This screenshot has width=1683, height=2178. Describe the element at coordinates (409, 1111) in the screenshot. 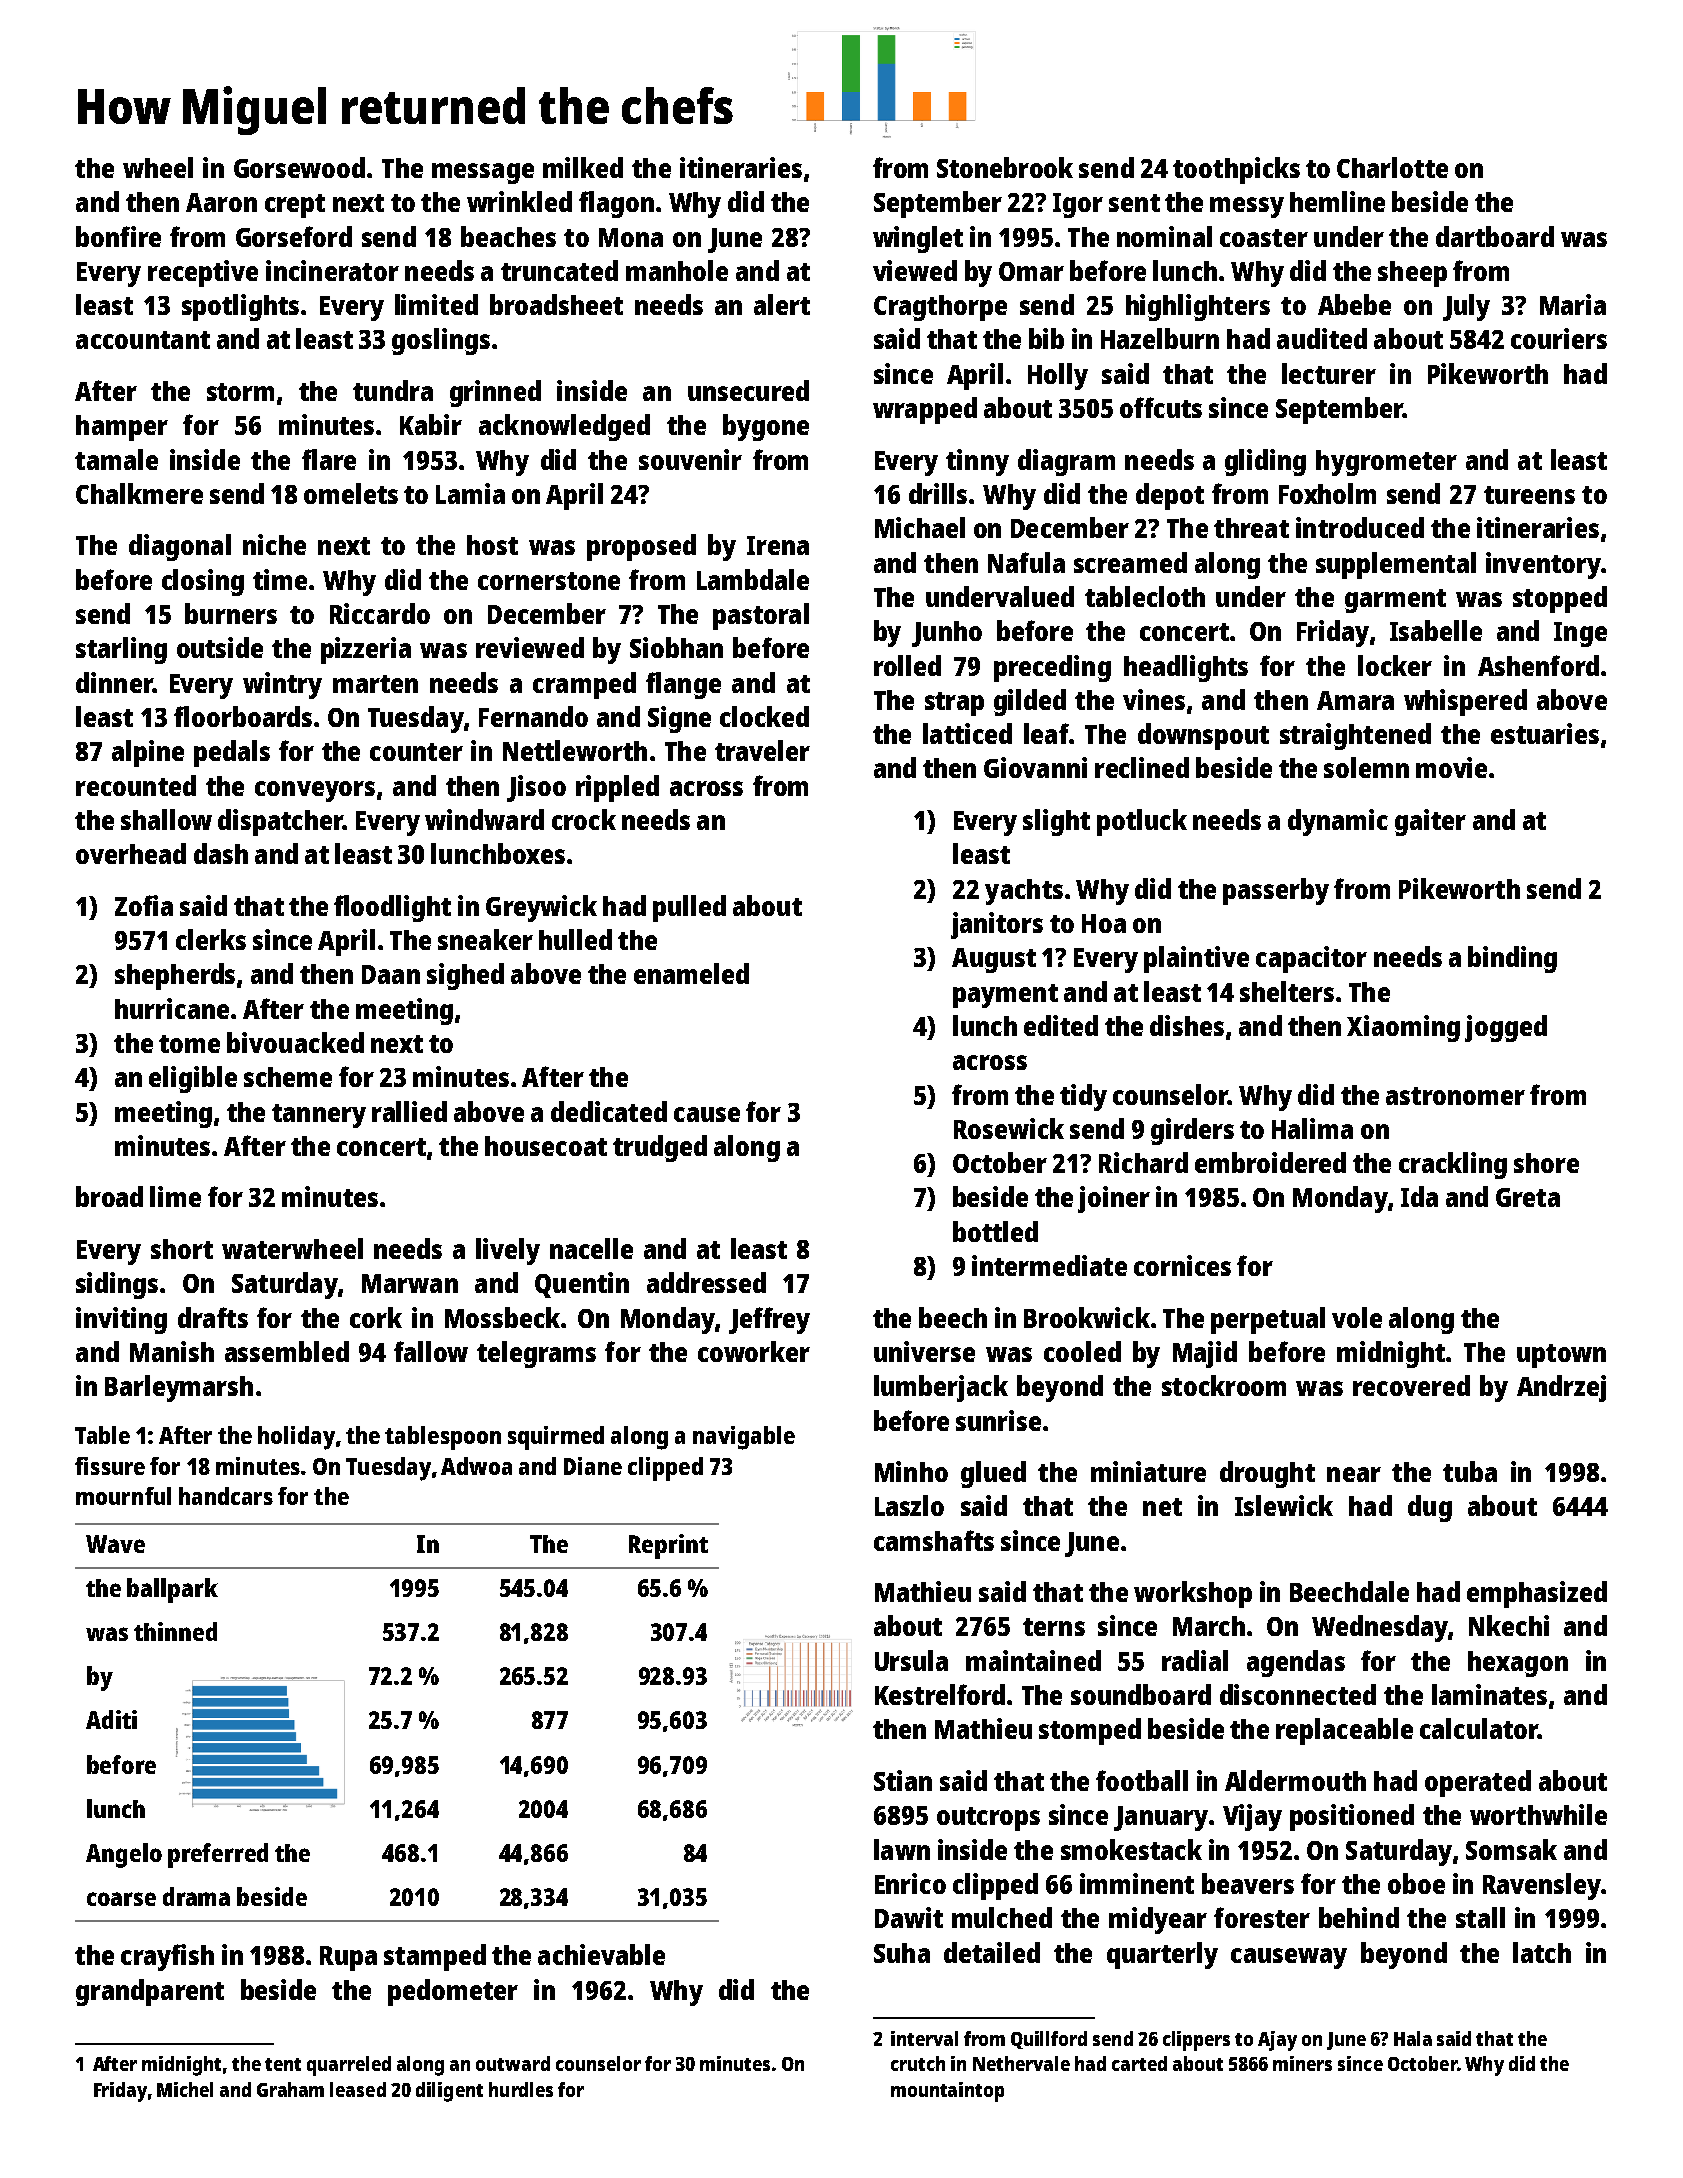

I see `rallied` at that location.
